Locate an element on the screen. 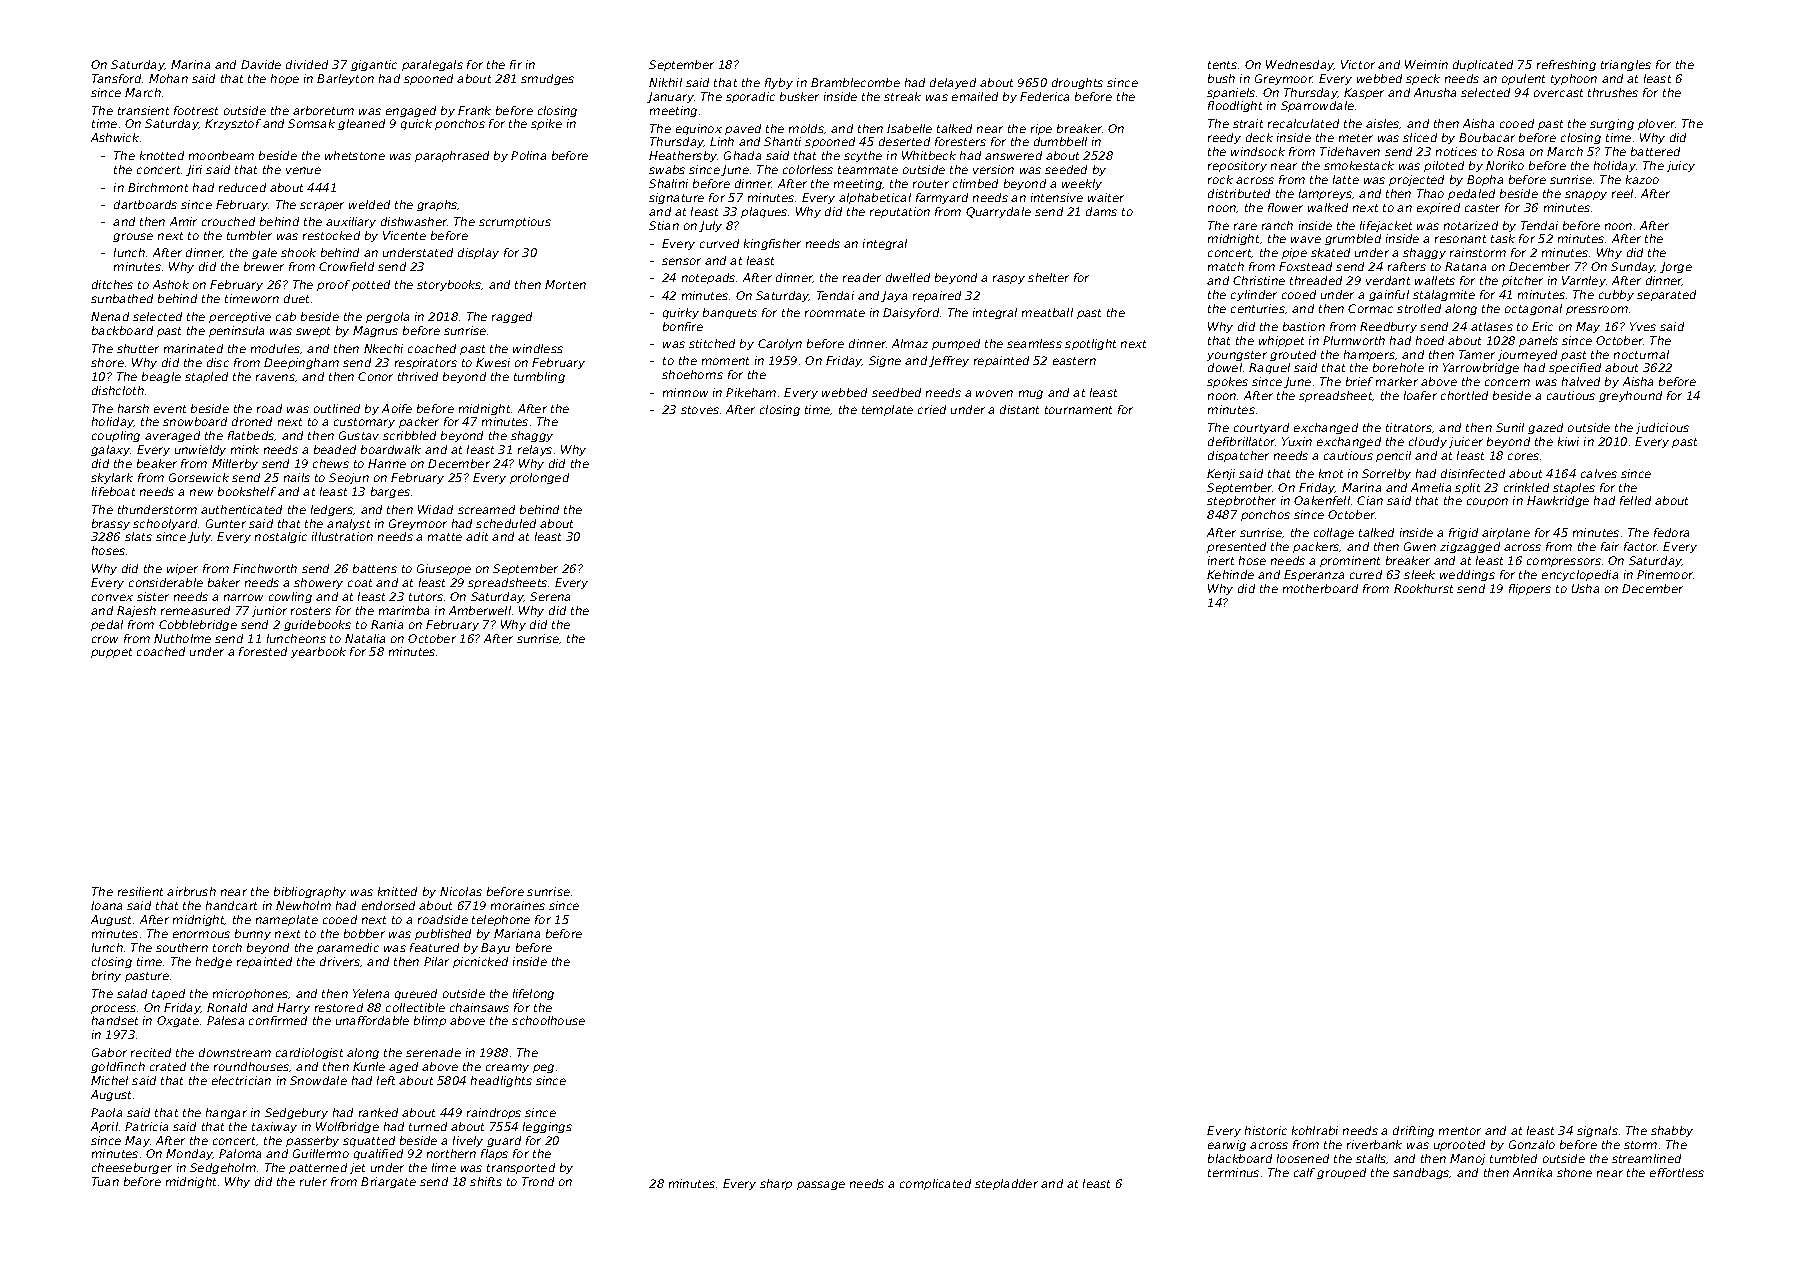 The height and width of the screenshot is (1271, 1798). Nikhil is located at coordinates (665, 82).
